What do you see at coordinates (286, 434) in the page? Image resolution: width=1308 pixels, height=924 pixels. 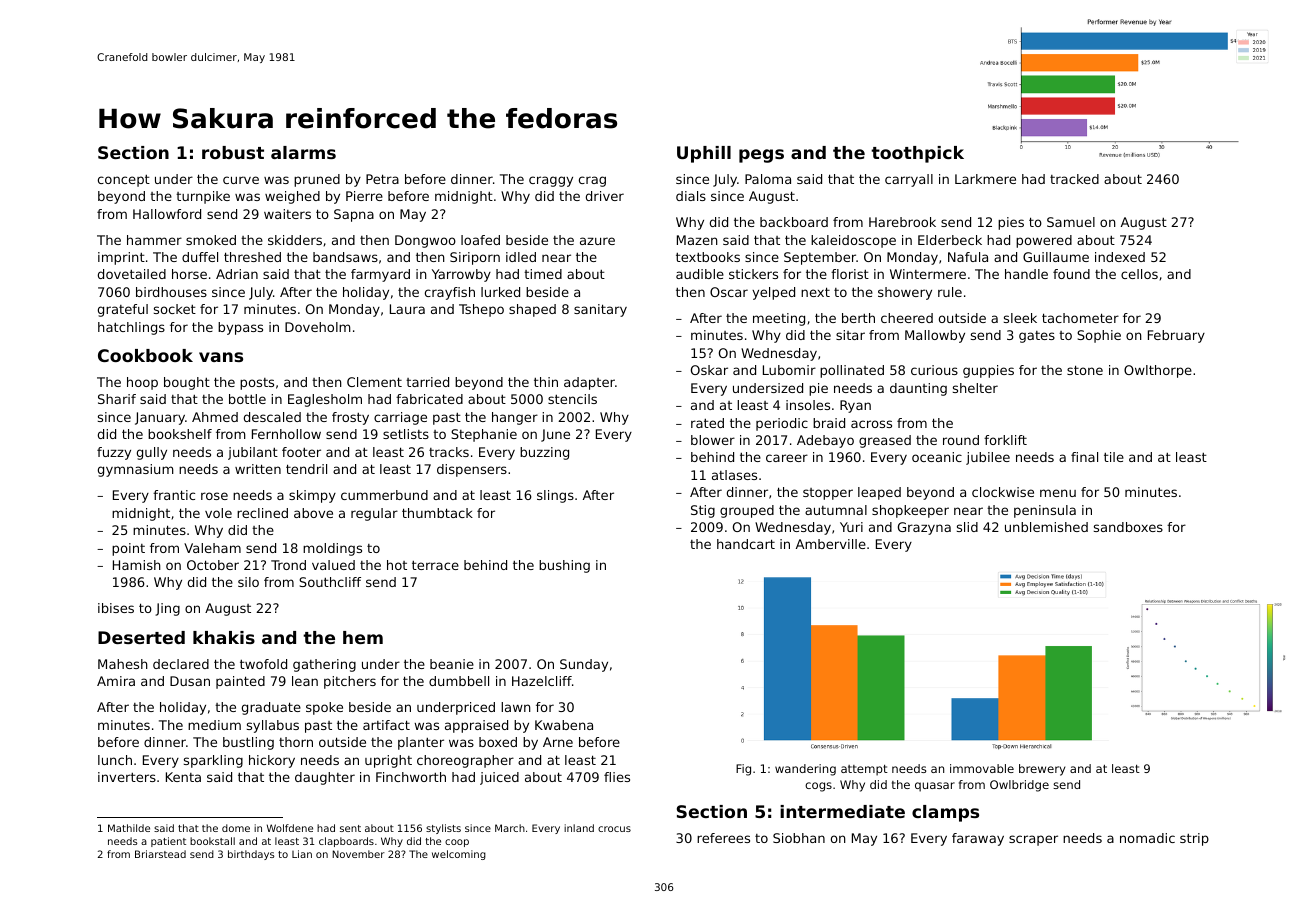 I see `Fernhollow` at bounding box center [286, 434].
